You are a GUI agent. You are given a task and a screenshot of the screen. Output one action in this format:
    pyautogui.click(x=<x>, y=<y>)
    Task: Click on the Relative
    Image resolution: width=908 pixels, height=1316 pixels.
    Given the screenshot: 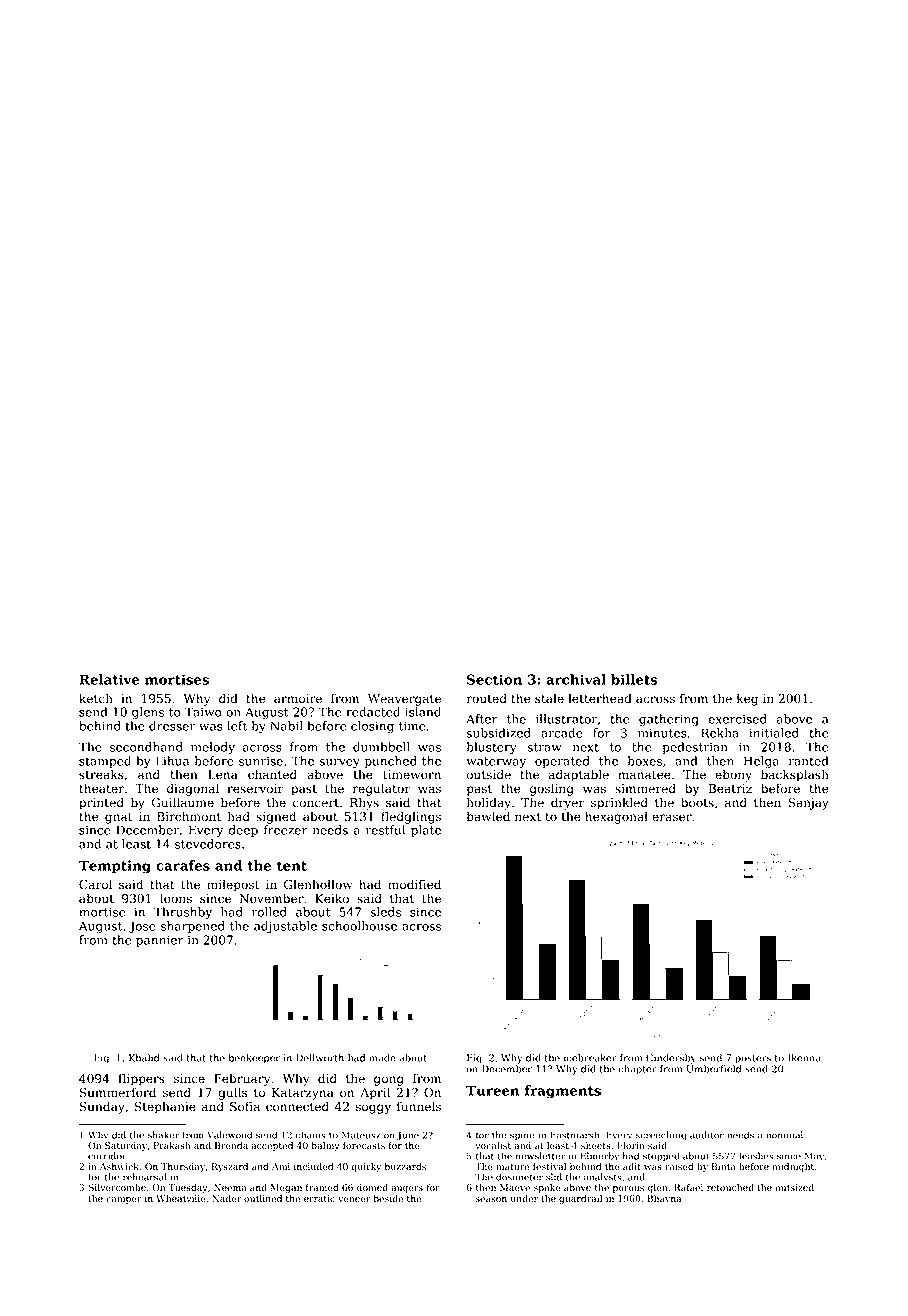 What is the action you would take?
    pyautogui.click(x=109, y=679)
